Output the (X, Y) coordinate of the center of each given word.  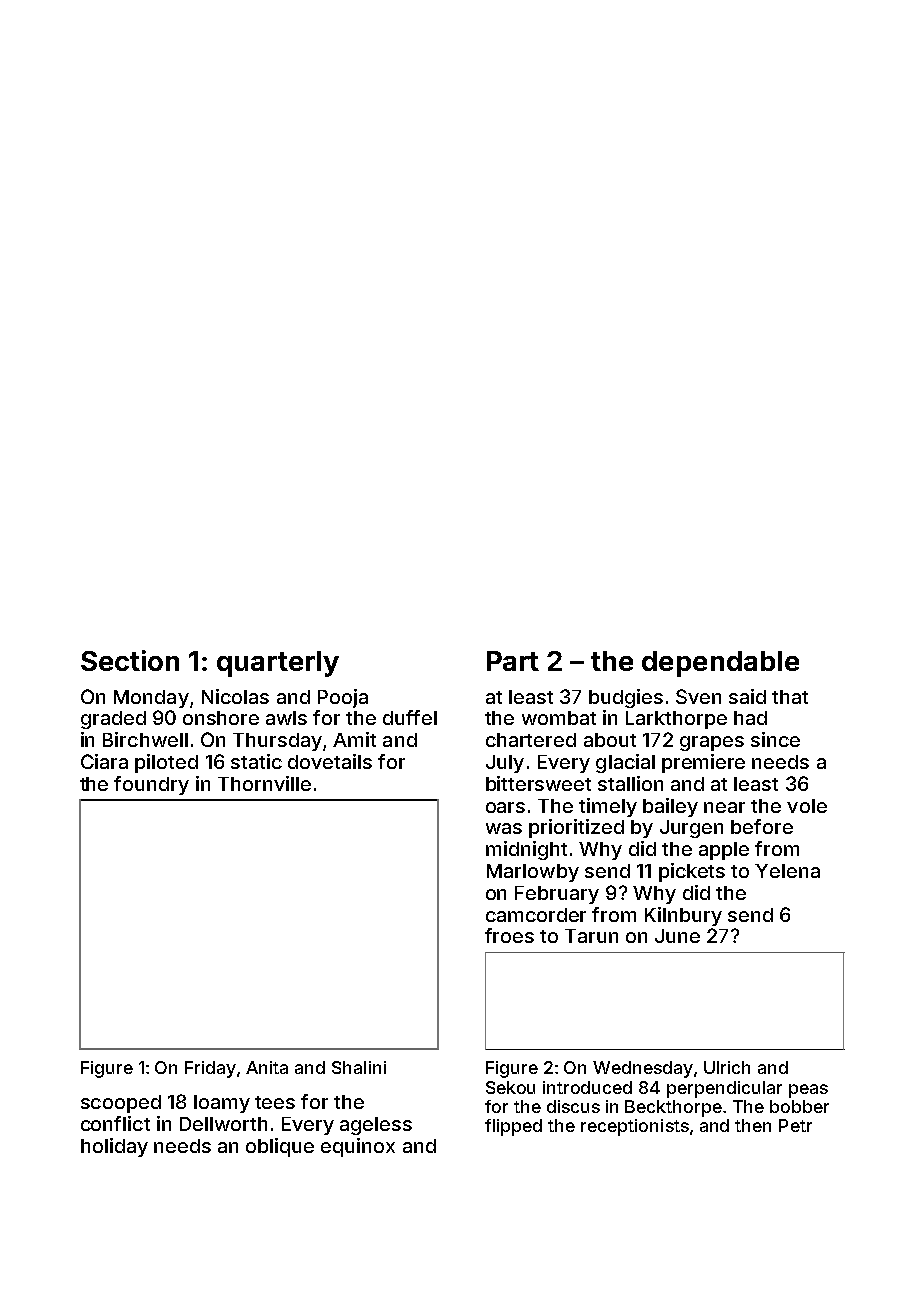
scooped (121, 1104)
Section (130, 660)
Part (513, 661)
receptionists (635, 1127)
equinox (358, 1147)
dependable (720, 664)
